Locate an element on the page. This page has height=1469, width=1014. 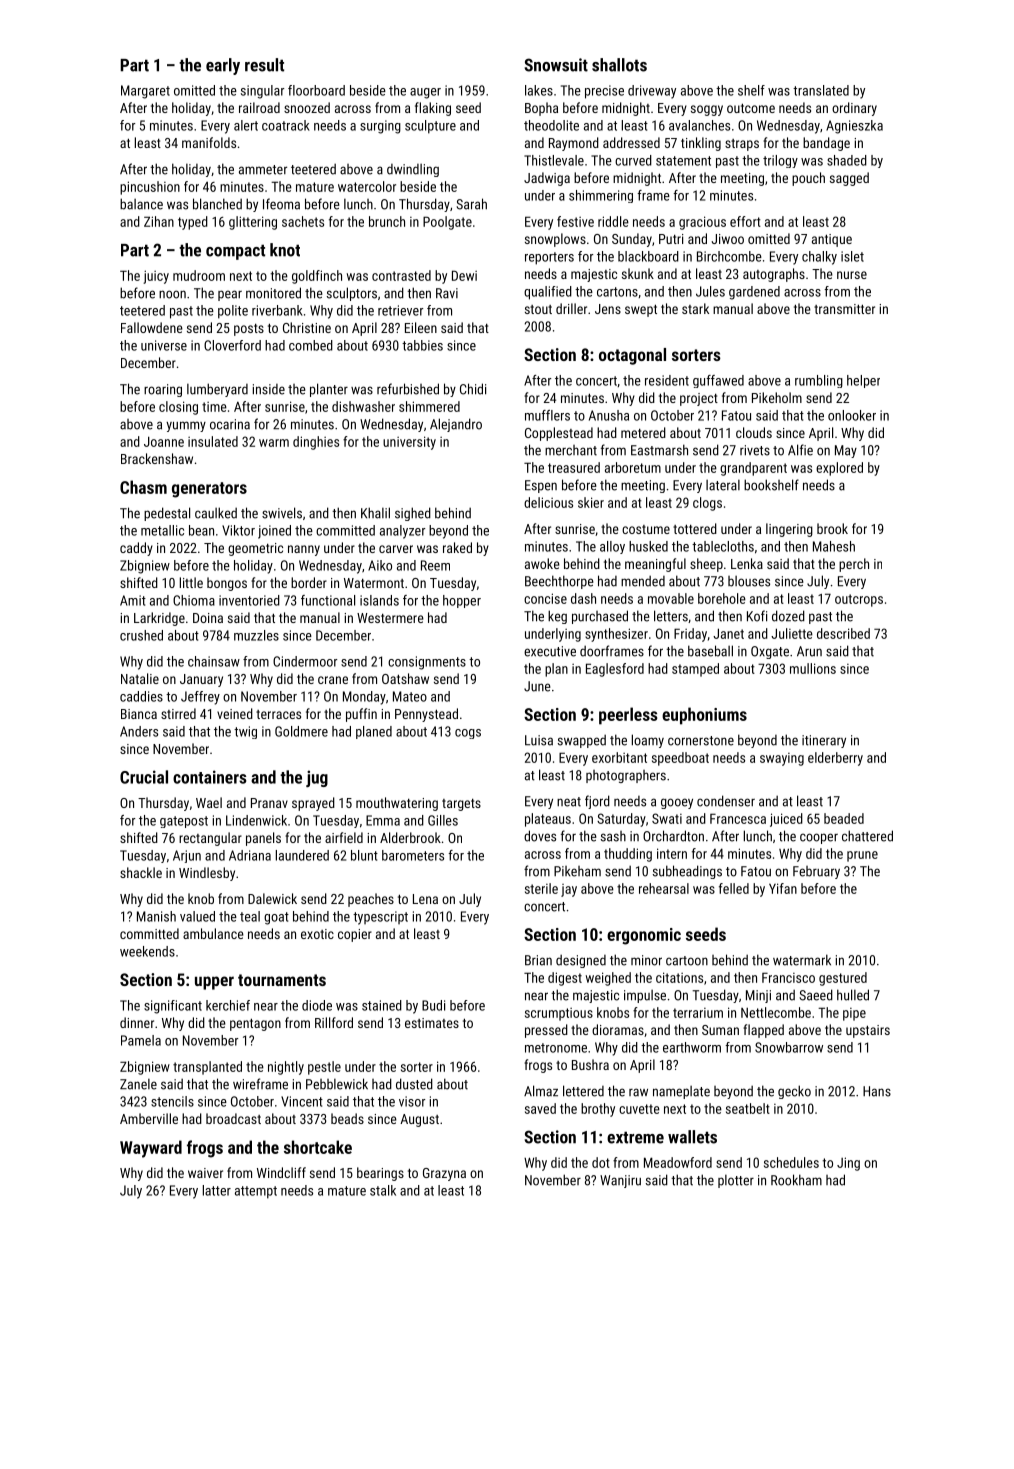
sculpture is located at coordinates (430, 127).
